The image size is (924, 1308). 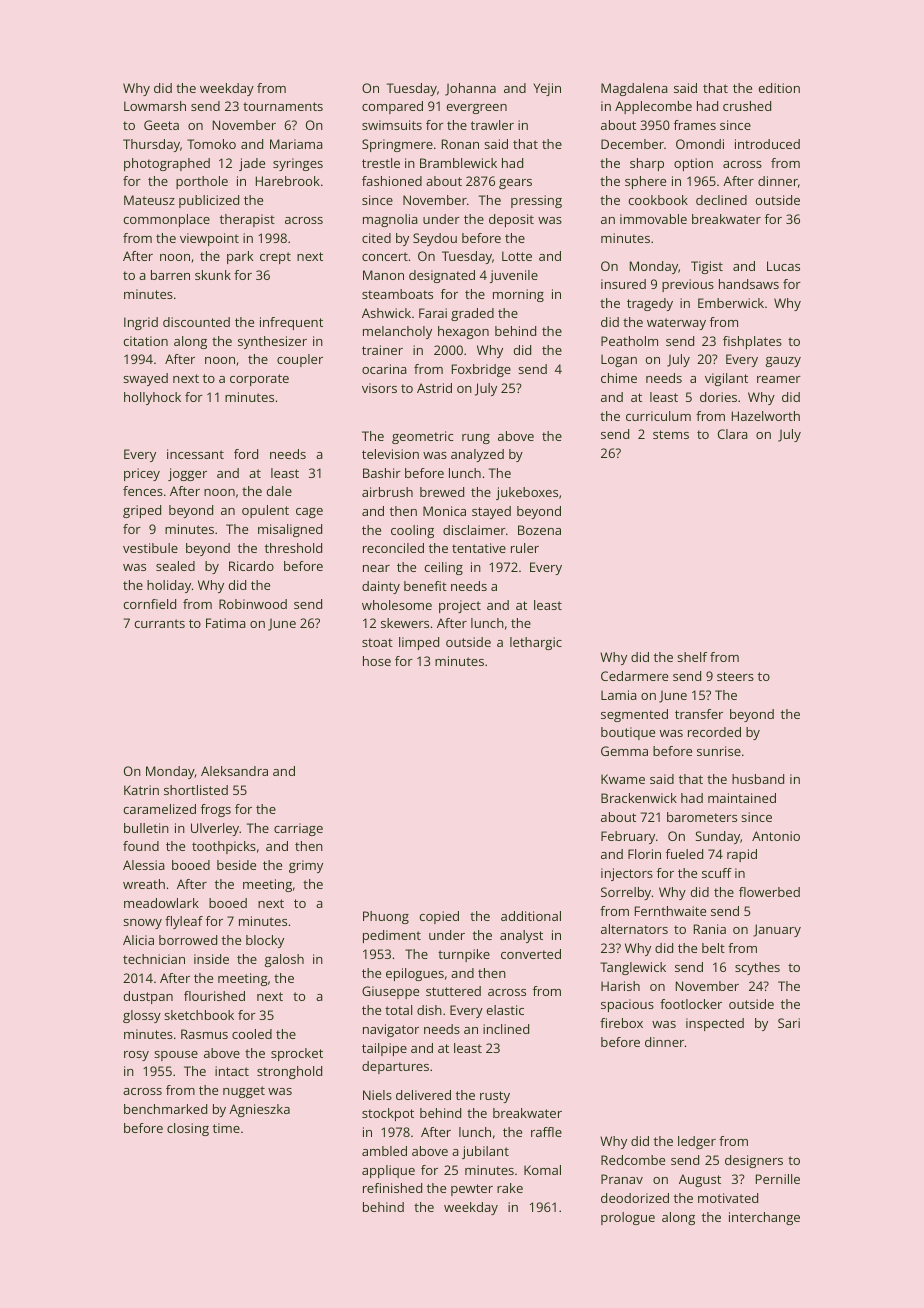 I want to click on Omondi, so click(x=700, y=144).
